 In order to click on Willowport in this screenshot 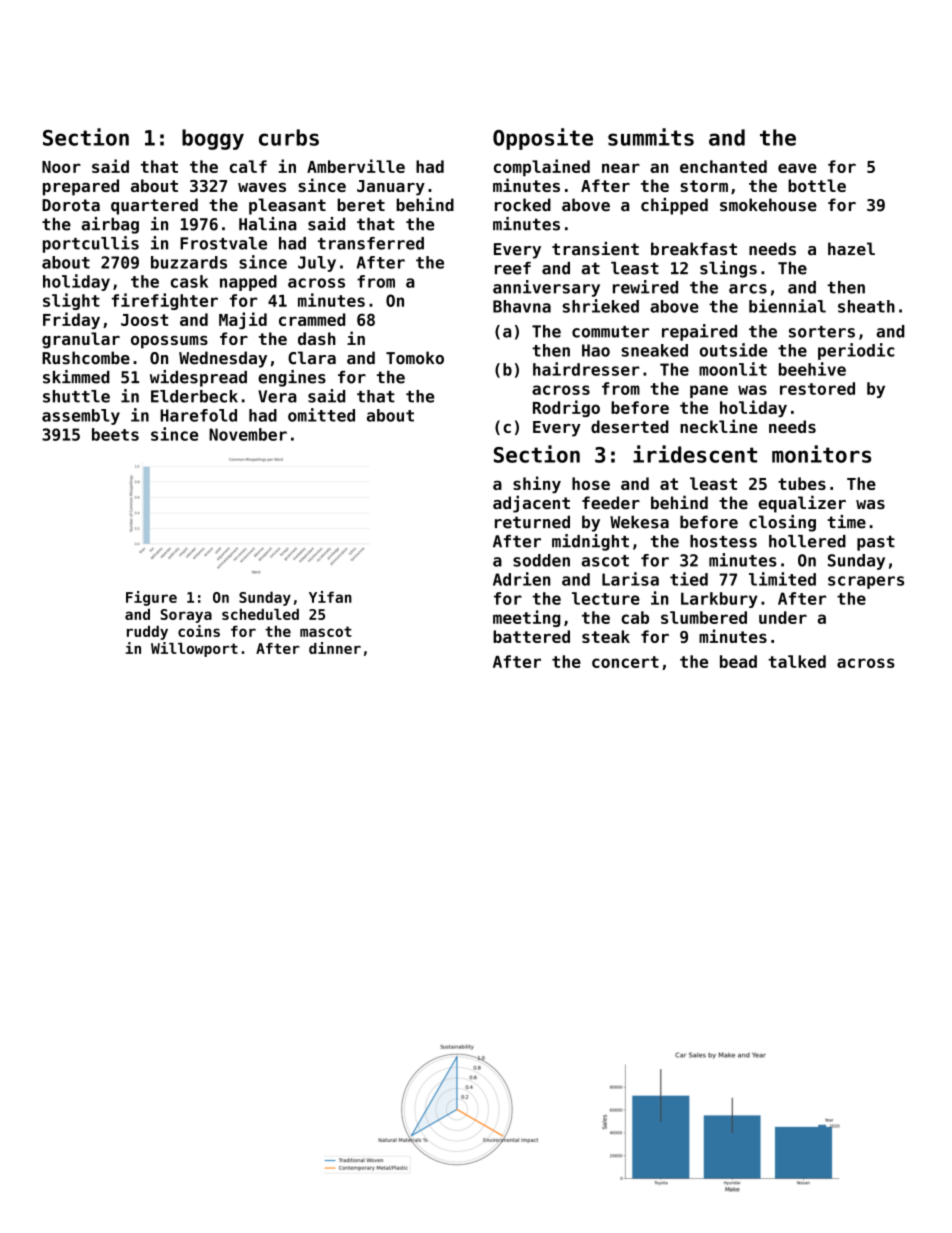, I will do `click(194, 649)`.
